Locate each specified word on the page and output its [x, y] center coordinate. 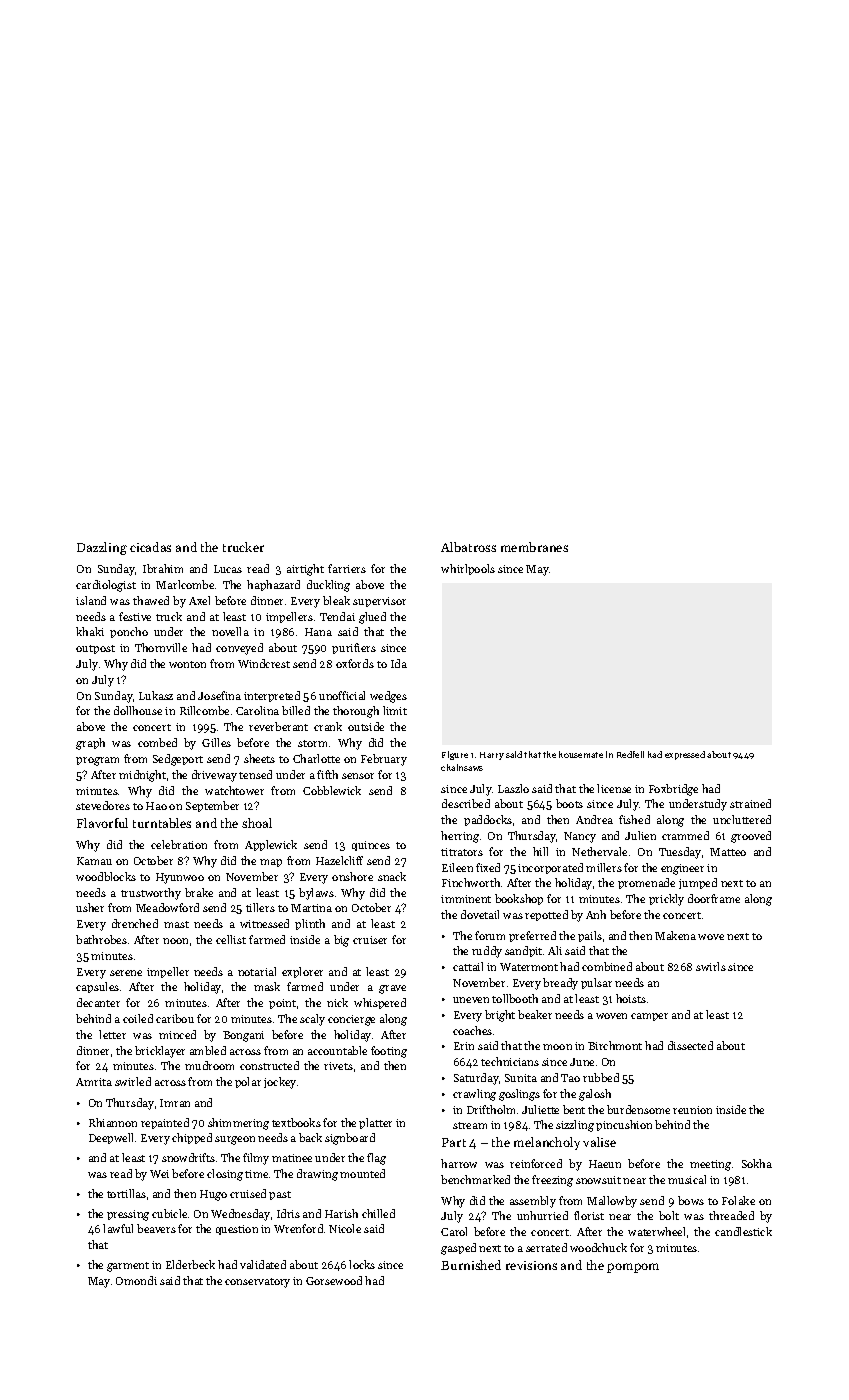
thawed [151, 600]
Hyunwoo [180, 878]
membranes [534, 547]
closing [225, 1175]
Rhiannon [113, 1122]
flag [376, 1159]
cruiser [370, 940]
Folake [738, 1200]
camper [649, 1017]
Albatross [468, 547]
